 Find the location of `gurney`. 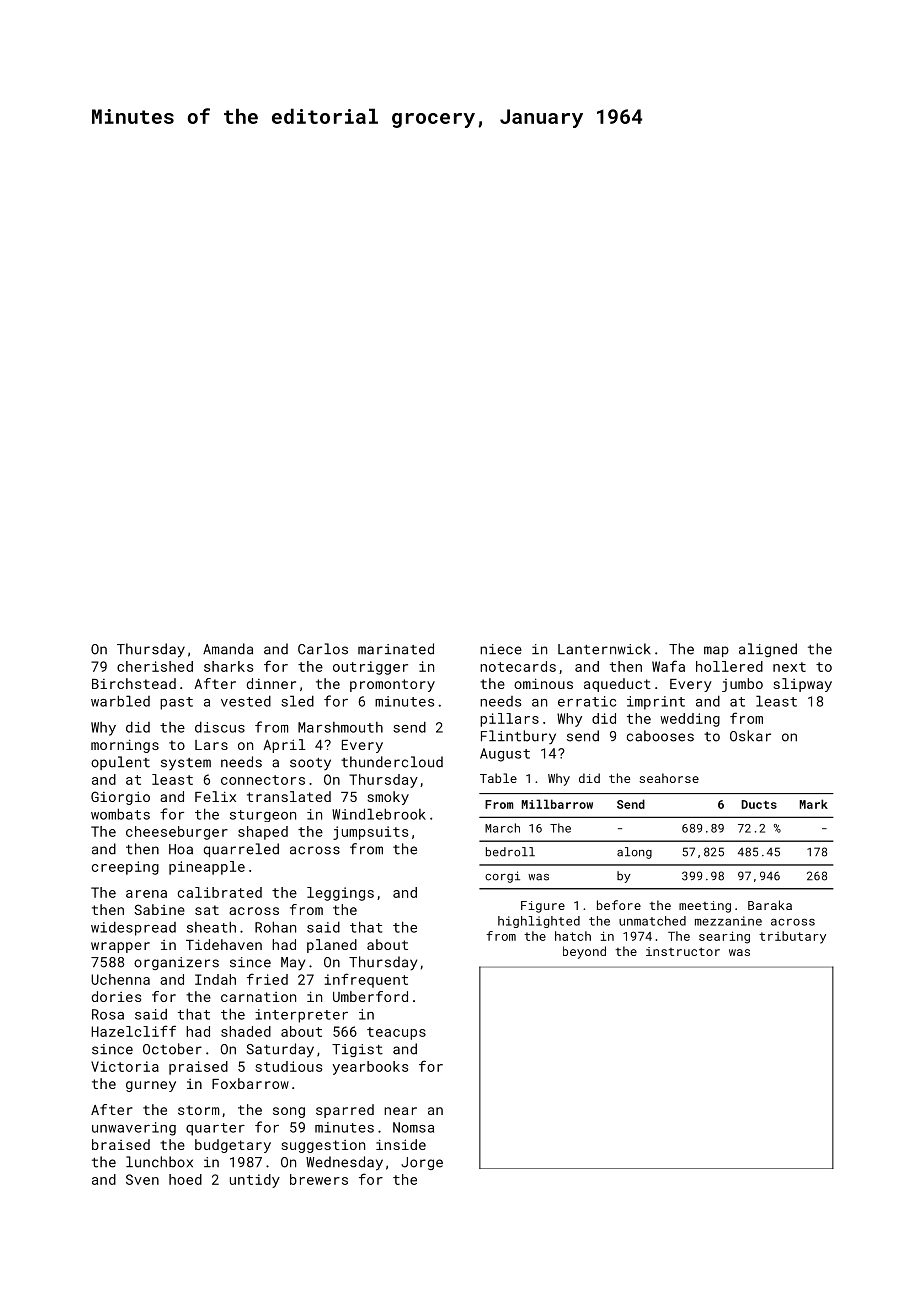

gurney is located at coordinates (151, 1086).
